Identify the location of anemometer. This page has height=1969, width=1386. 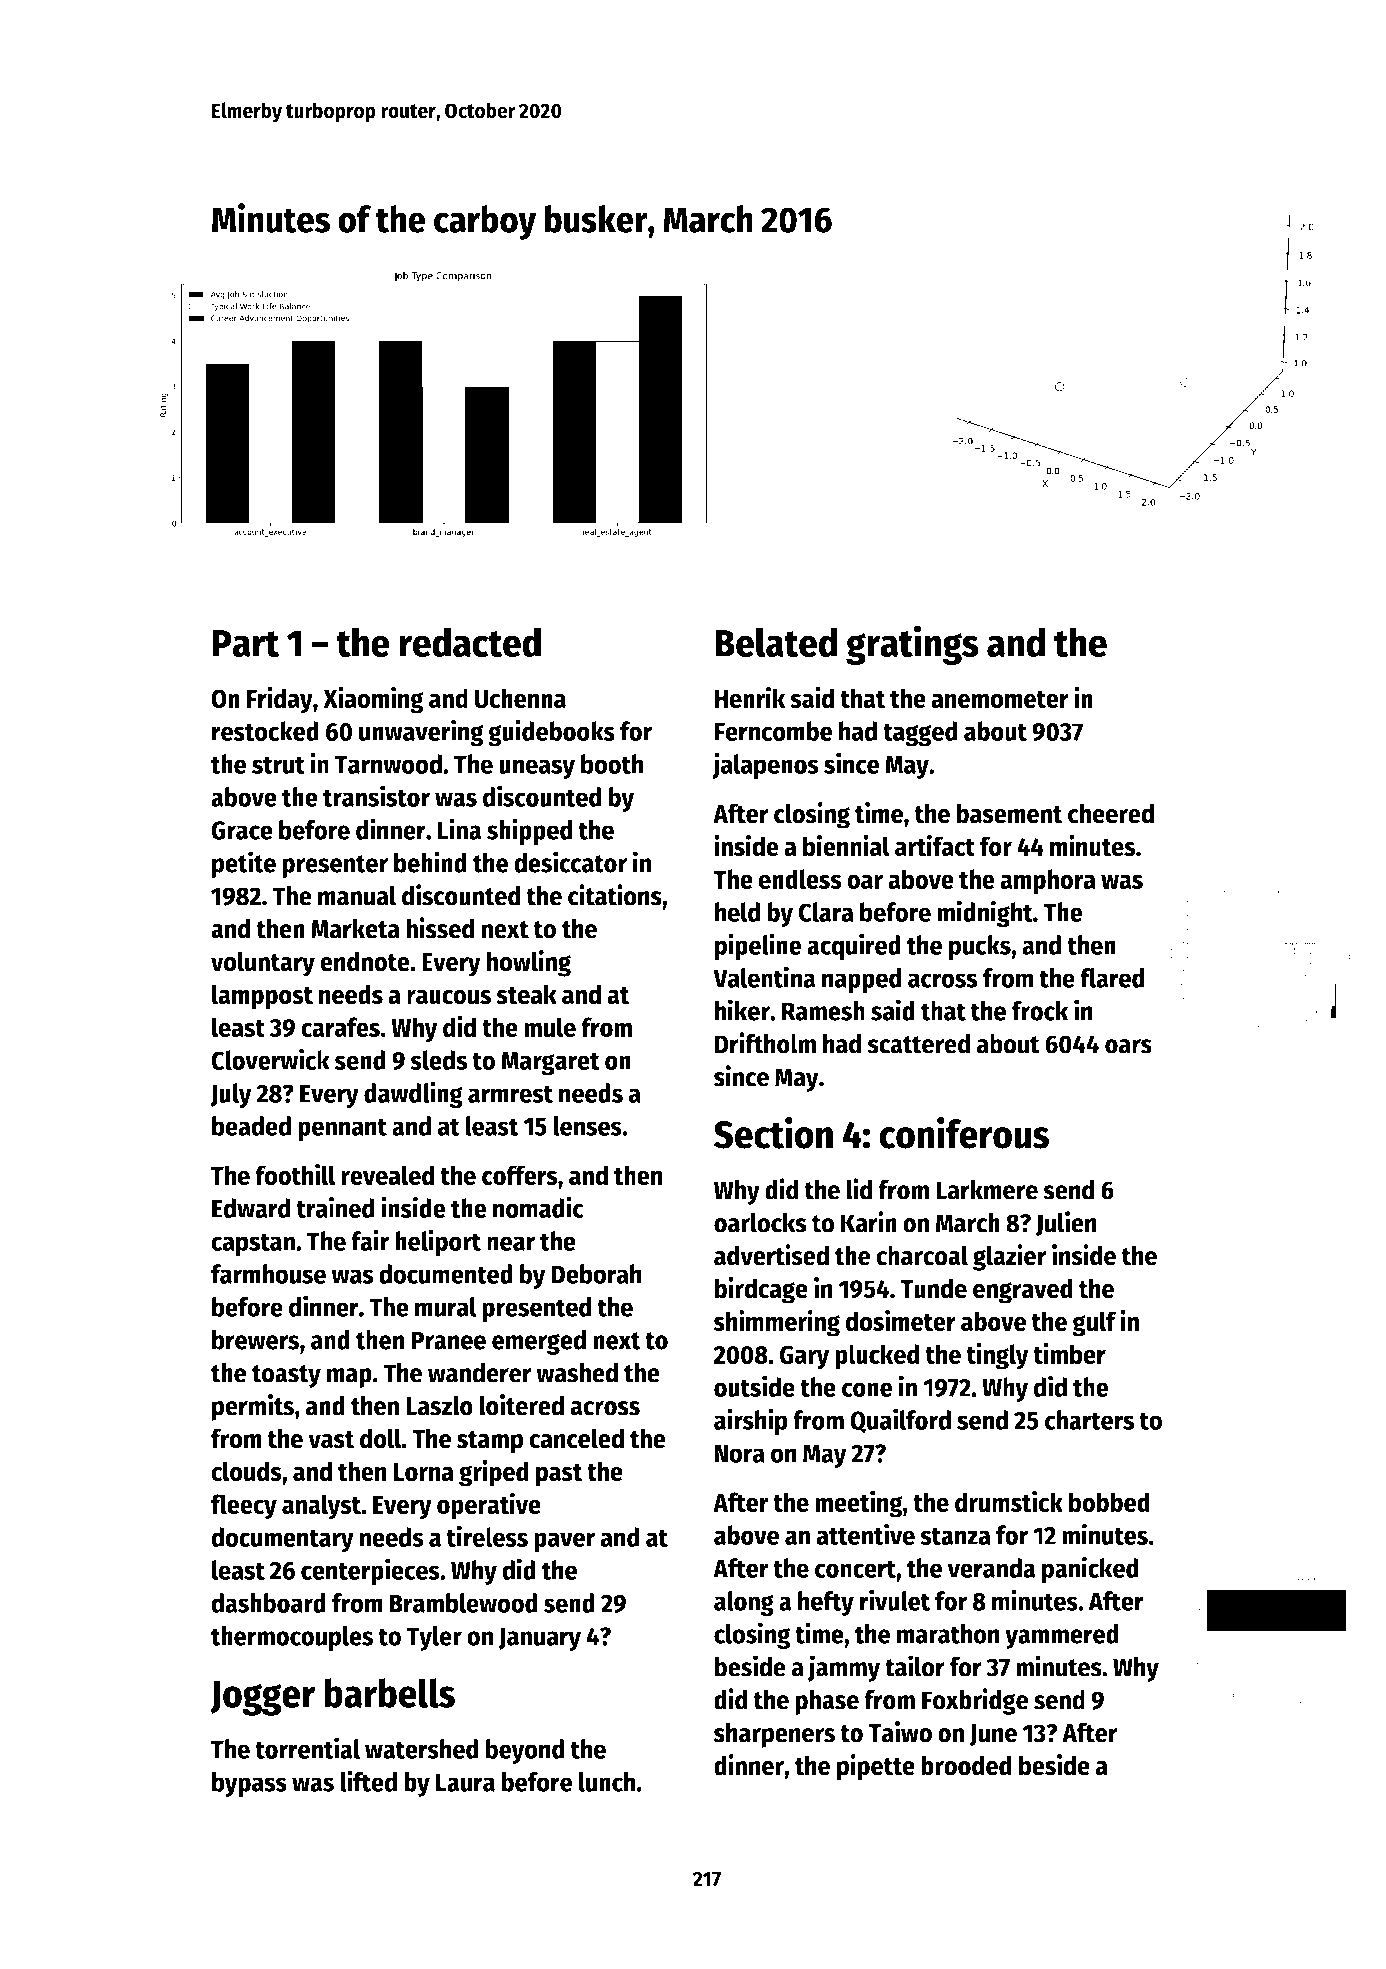
(1000, 699).
